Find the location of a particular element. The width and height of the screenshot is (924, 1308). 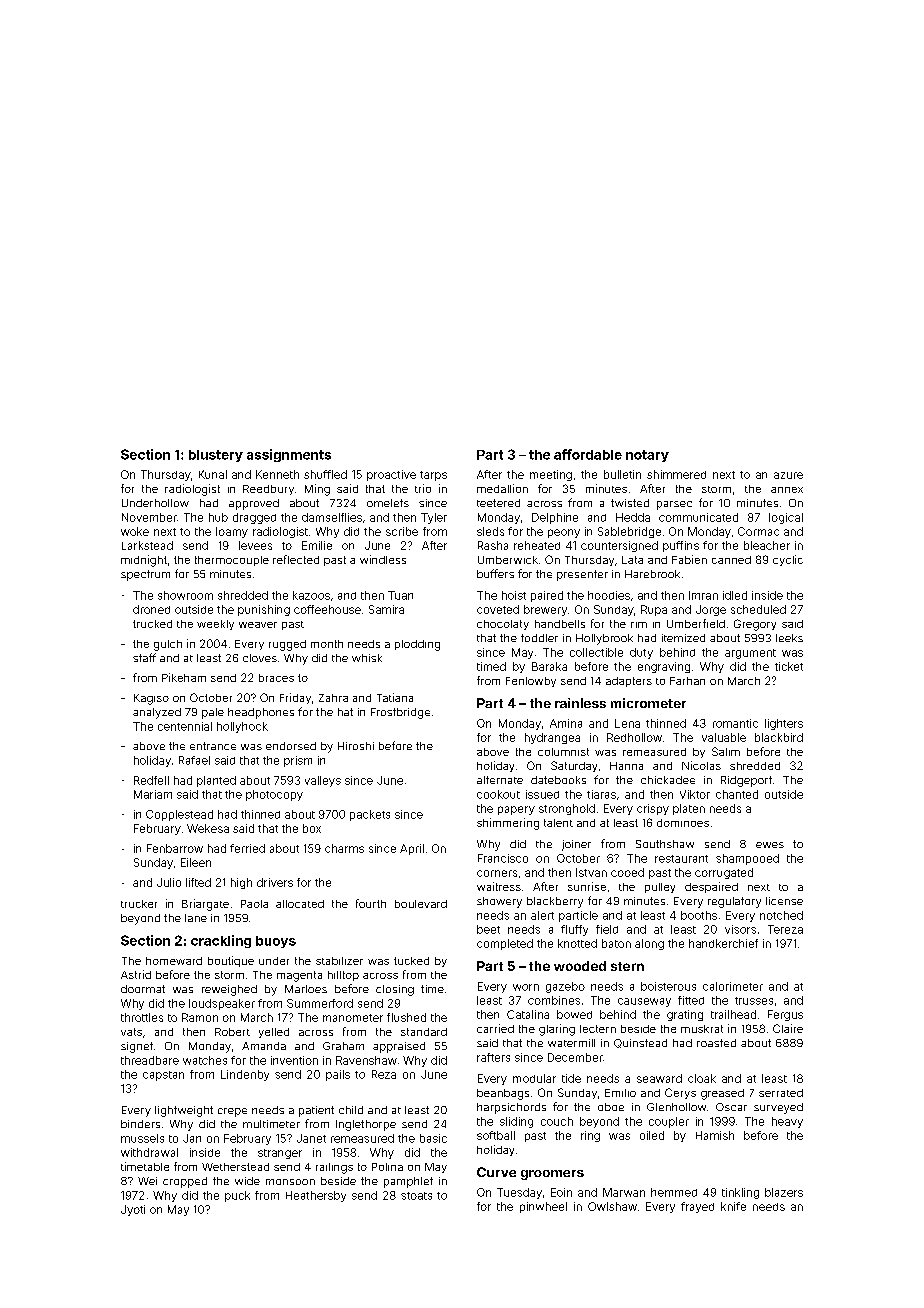

trucker is located at coordinates (139, 904).
